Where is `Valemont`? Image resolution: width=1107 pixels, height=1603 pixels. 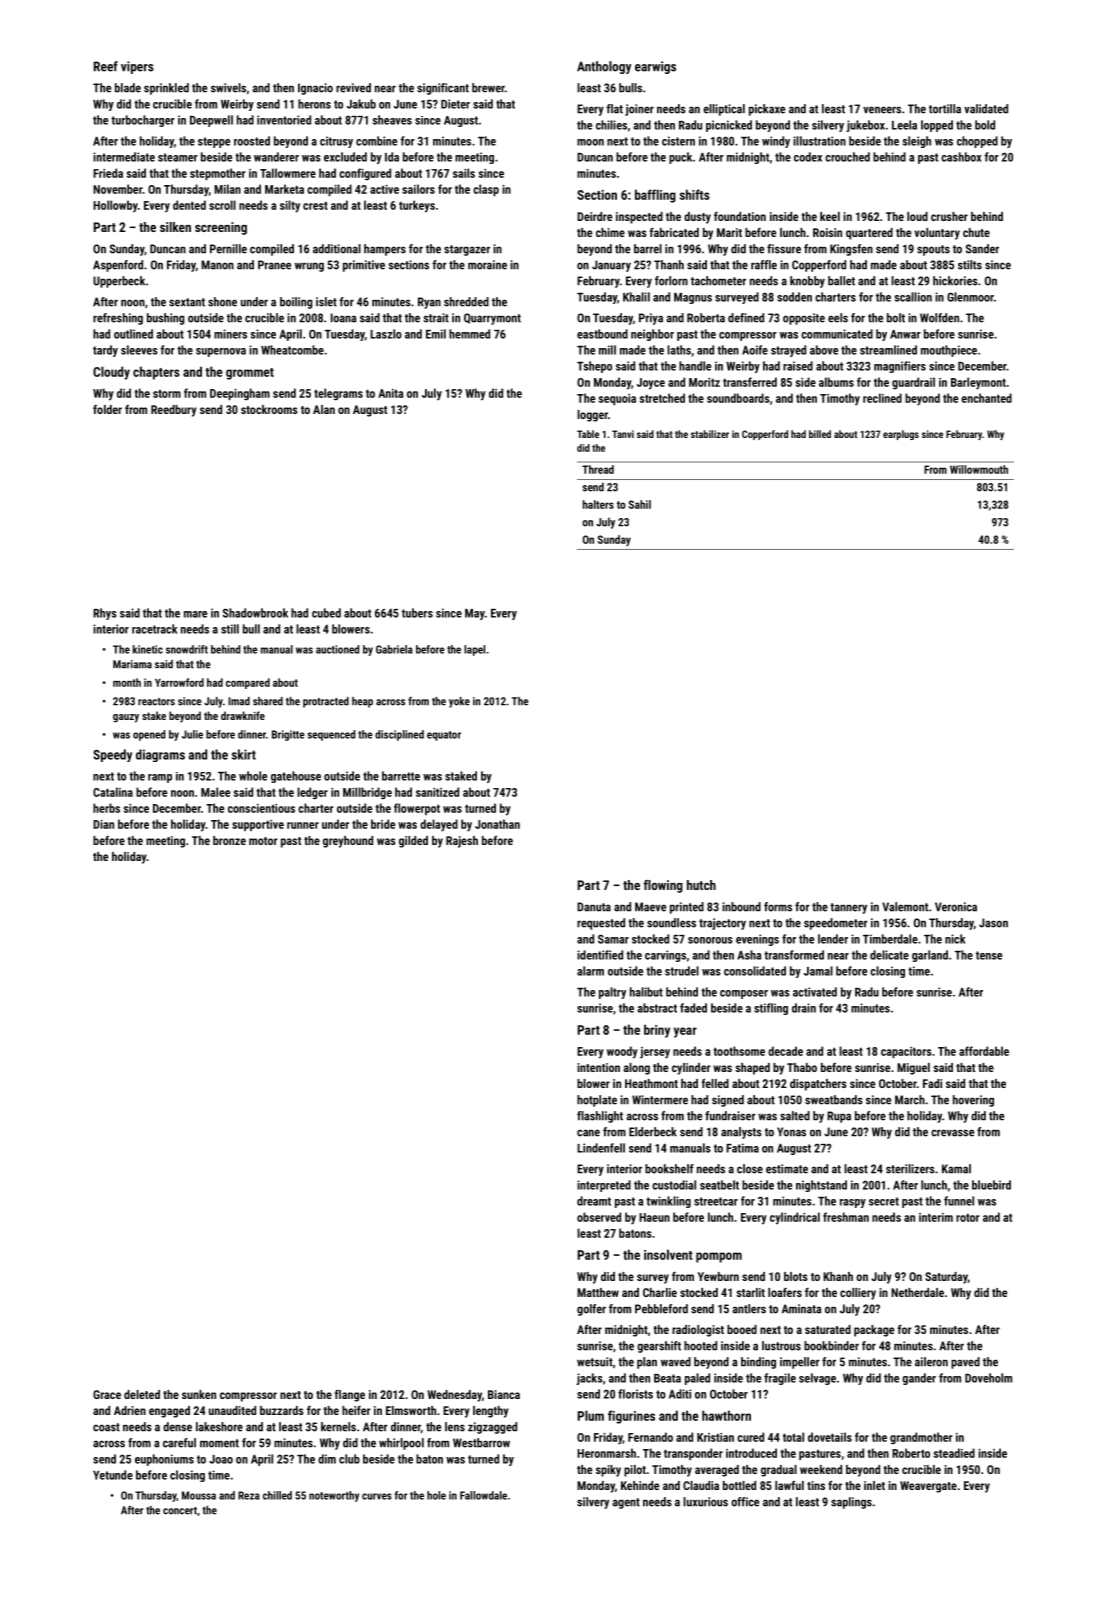 Valemont is located at coordinates (905, 907).
